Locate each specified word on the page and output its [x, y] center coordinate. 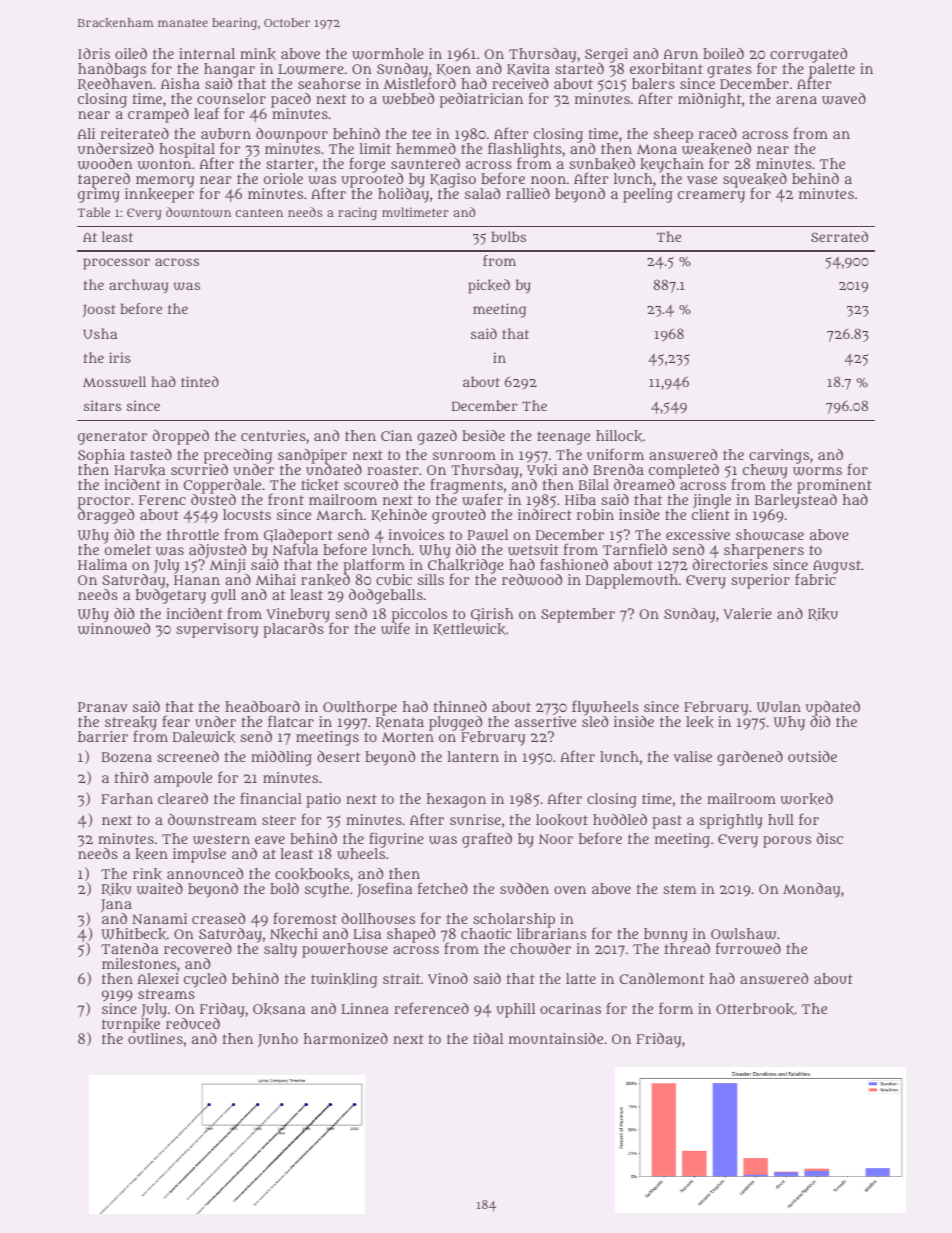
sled [595, 721]
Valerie [747, 613]
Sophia [101, 456]
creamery [711, 197]
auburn [226, 133]
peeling [648, 195]
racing [357, 213]
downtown [198, 212]
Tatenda [129, 948]
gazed [437, 437]
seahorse [329, 83]
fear [176, 721]
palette [832, 70]
